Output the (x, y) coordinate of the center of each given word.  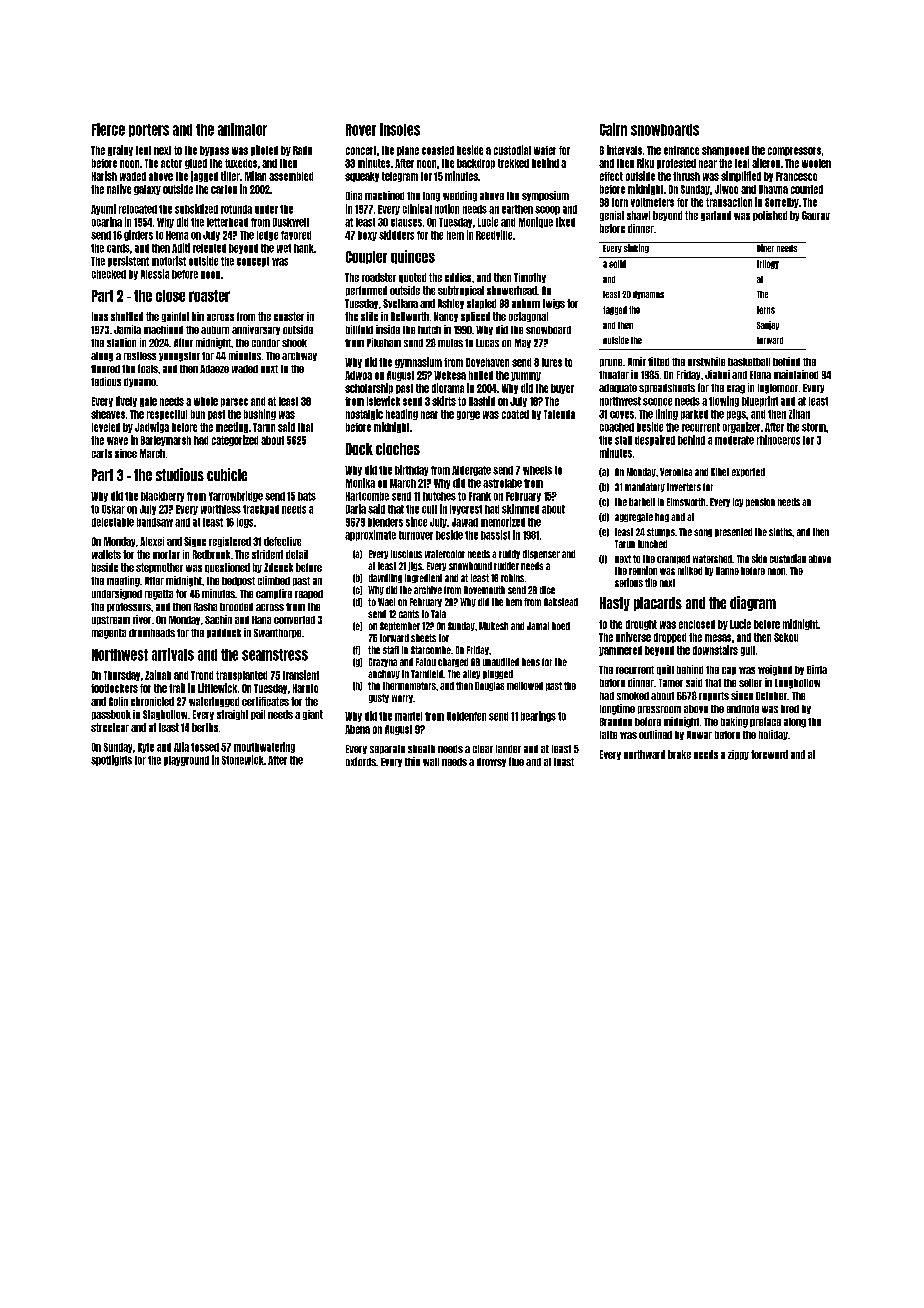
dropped (670, 638)
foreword (769, 754)
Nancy (446, 317)
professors (129, 607)
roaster (209, 296)
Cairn (613, 129)
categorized (235, 440)
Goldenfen (466, 716)
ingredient (423, 578)
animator (242, 129)
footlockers (114, 688)
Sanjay (768, 325)
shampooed (725, 151)
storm (814, 427)
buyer (562, 389)
